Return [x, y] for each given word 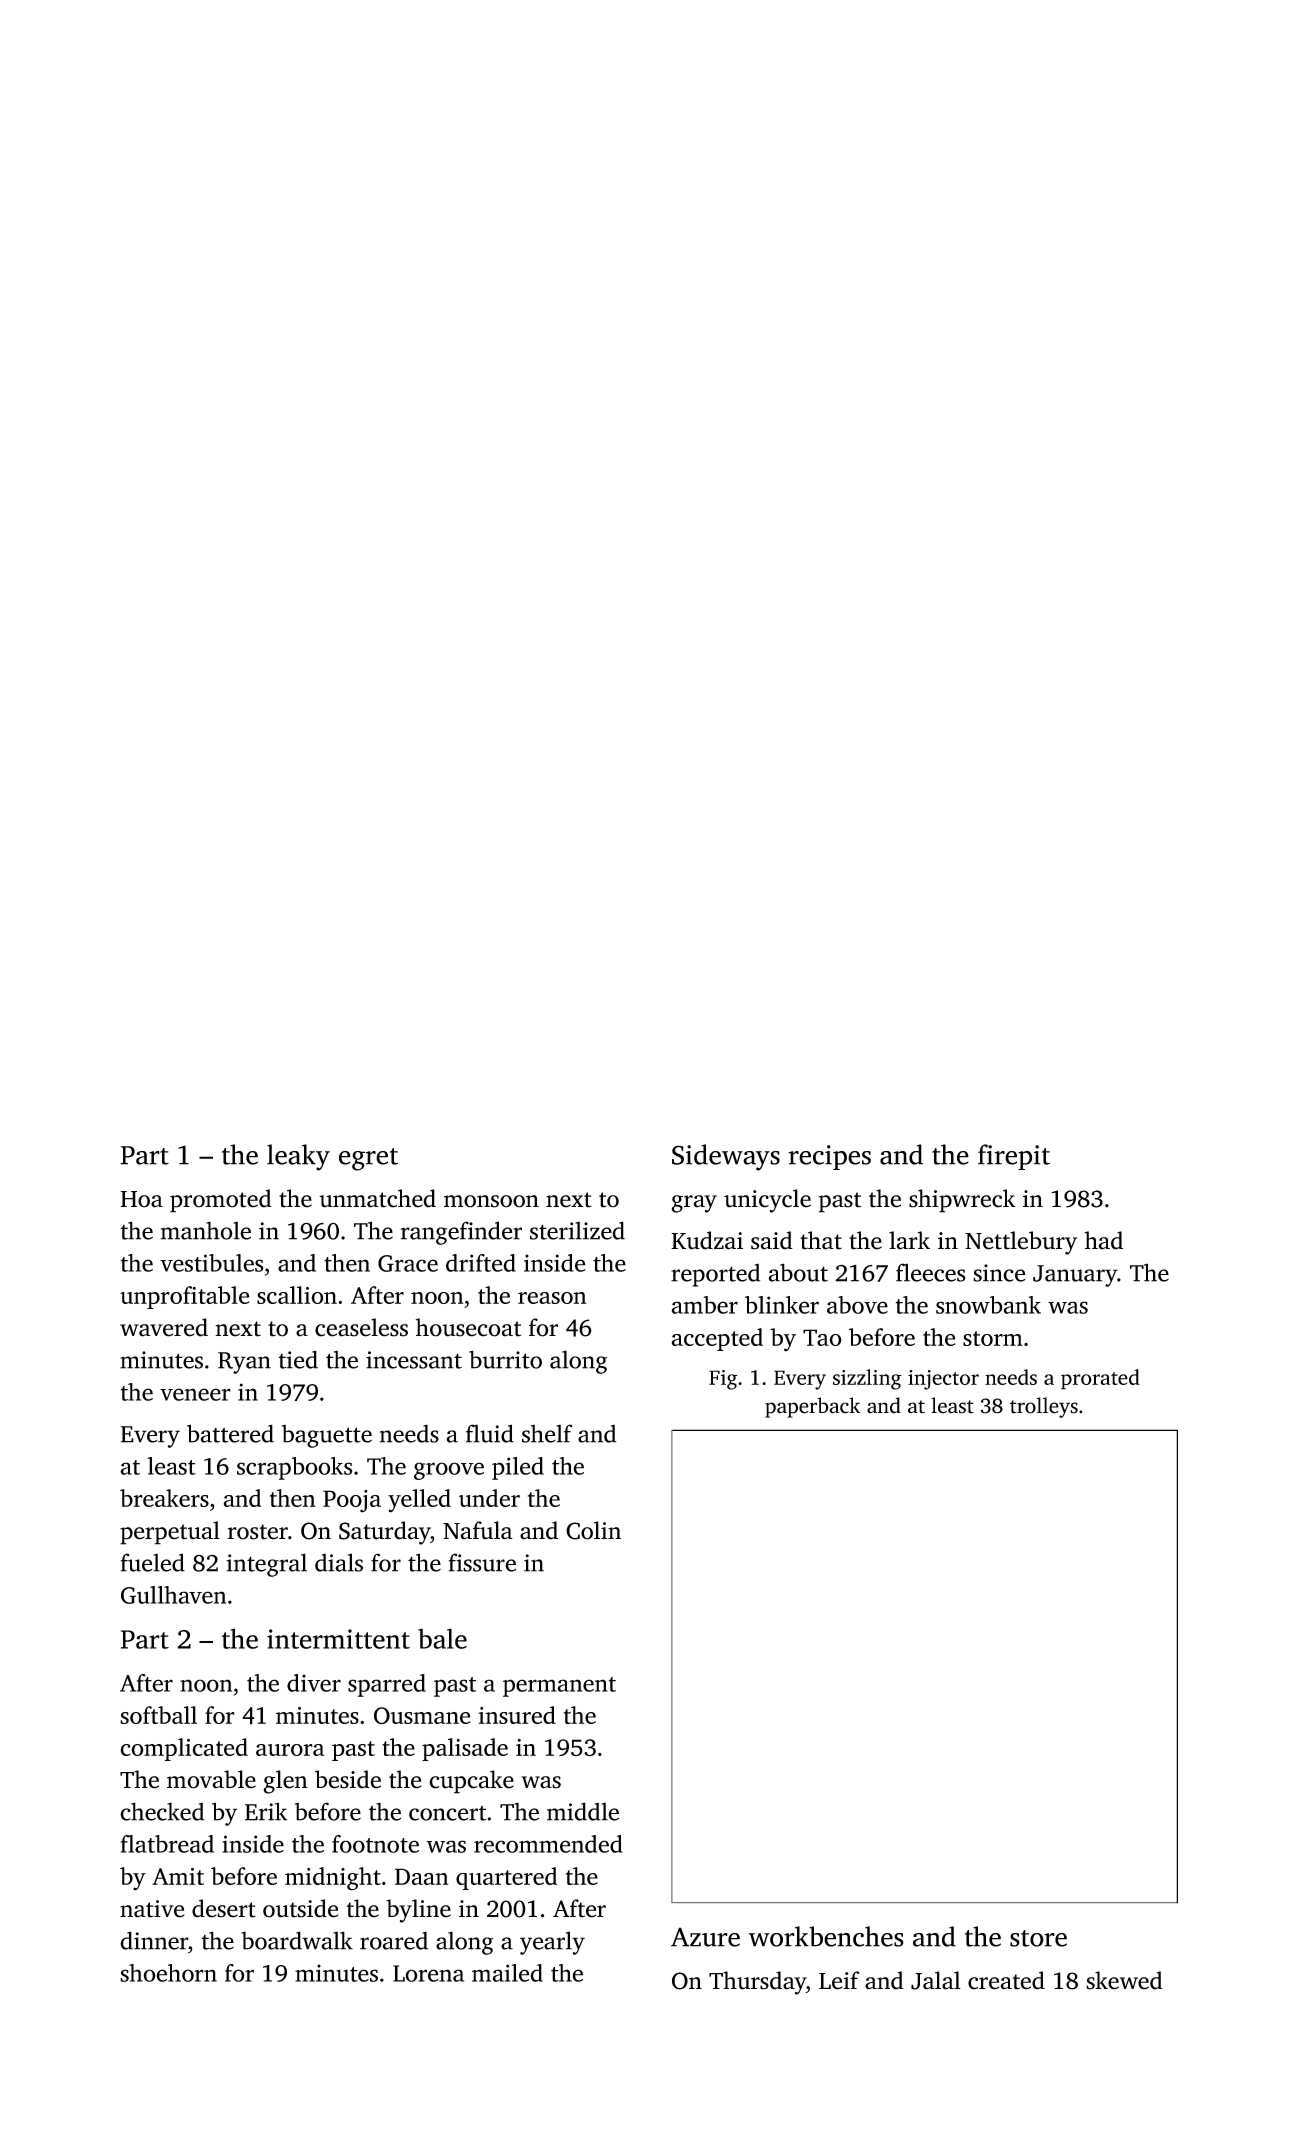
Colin [593, 1530]
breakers [164, 1498]
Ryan [244, 1363]
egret [368, 1159]
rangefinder [461, 1233]
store [1038, 1938]
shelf [547, 1433]
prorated [1100, 1379]
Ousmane [422, 1715]
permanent [559, 1687]
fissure [482, 1562]
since [999, 1273]
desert [224, 1908]
